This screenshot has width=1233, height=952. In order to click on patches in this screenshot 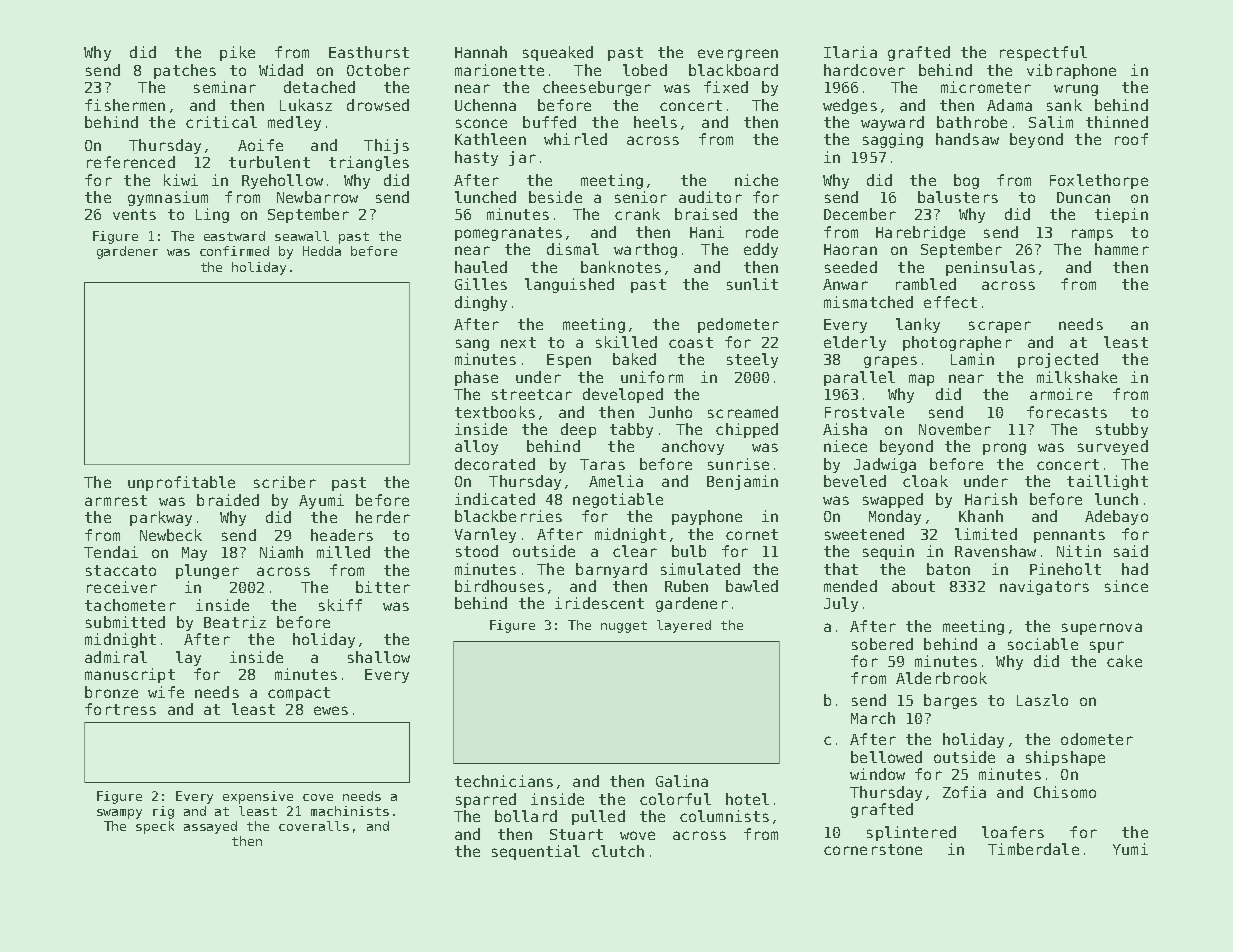, I will do `click(185, 71)`.
